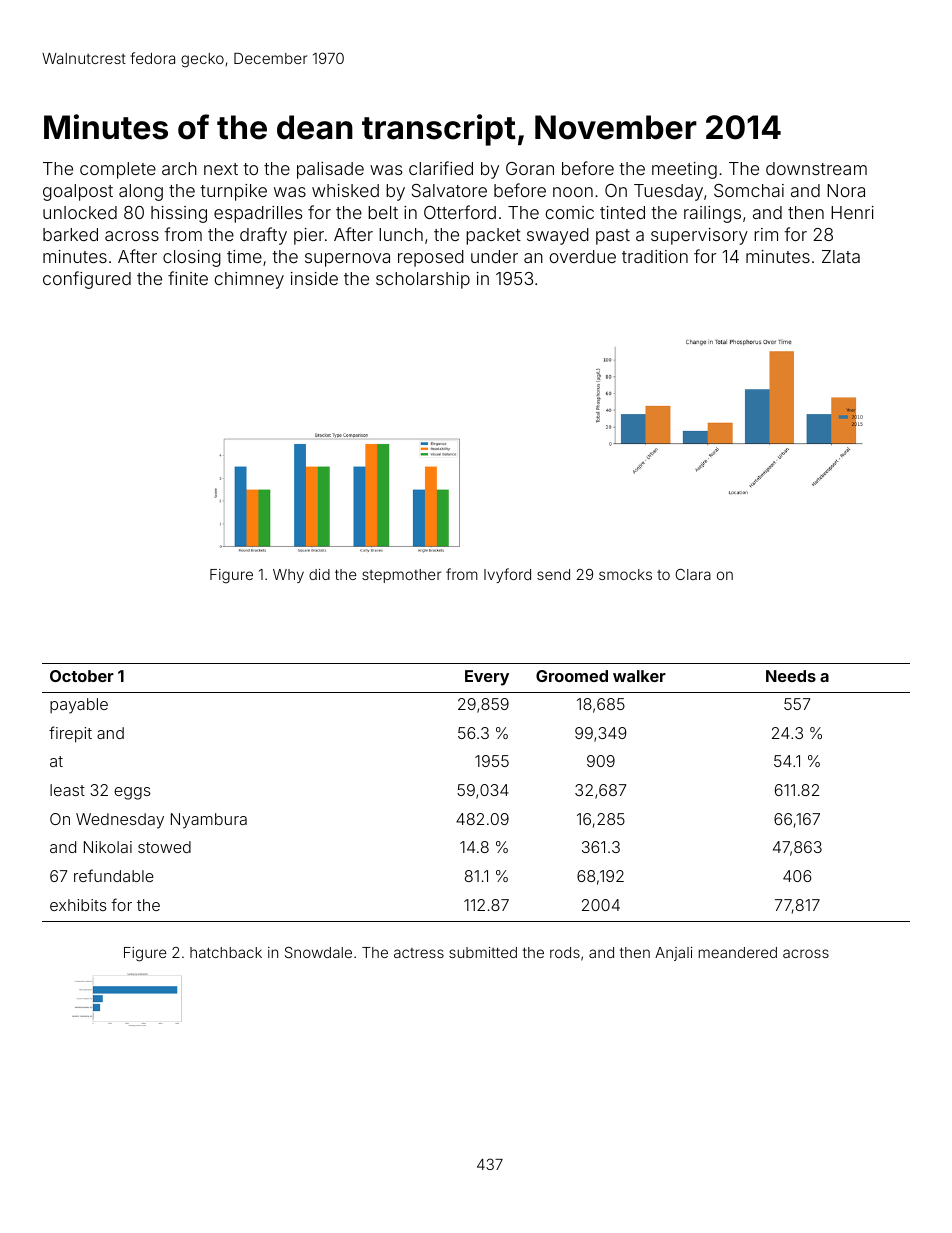 This screenshot has height=1233, width=952. I want to click on Nora, so click(846, 190).
